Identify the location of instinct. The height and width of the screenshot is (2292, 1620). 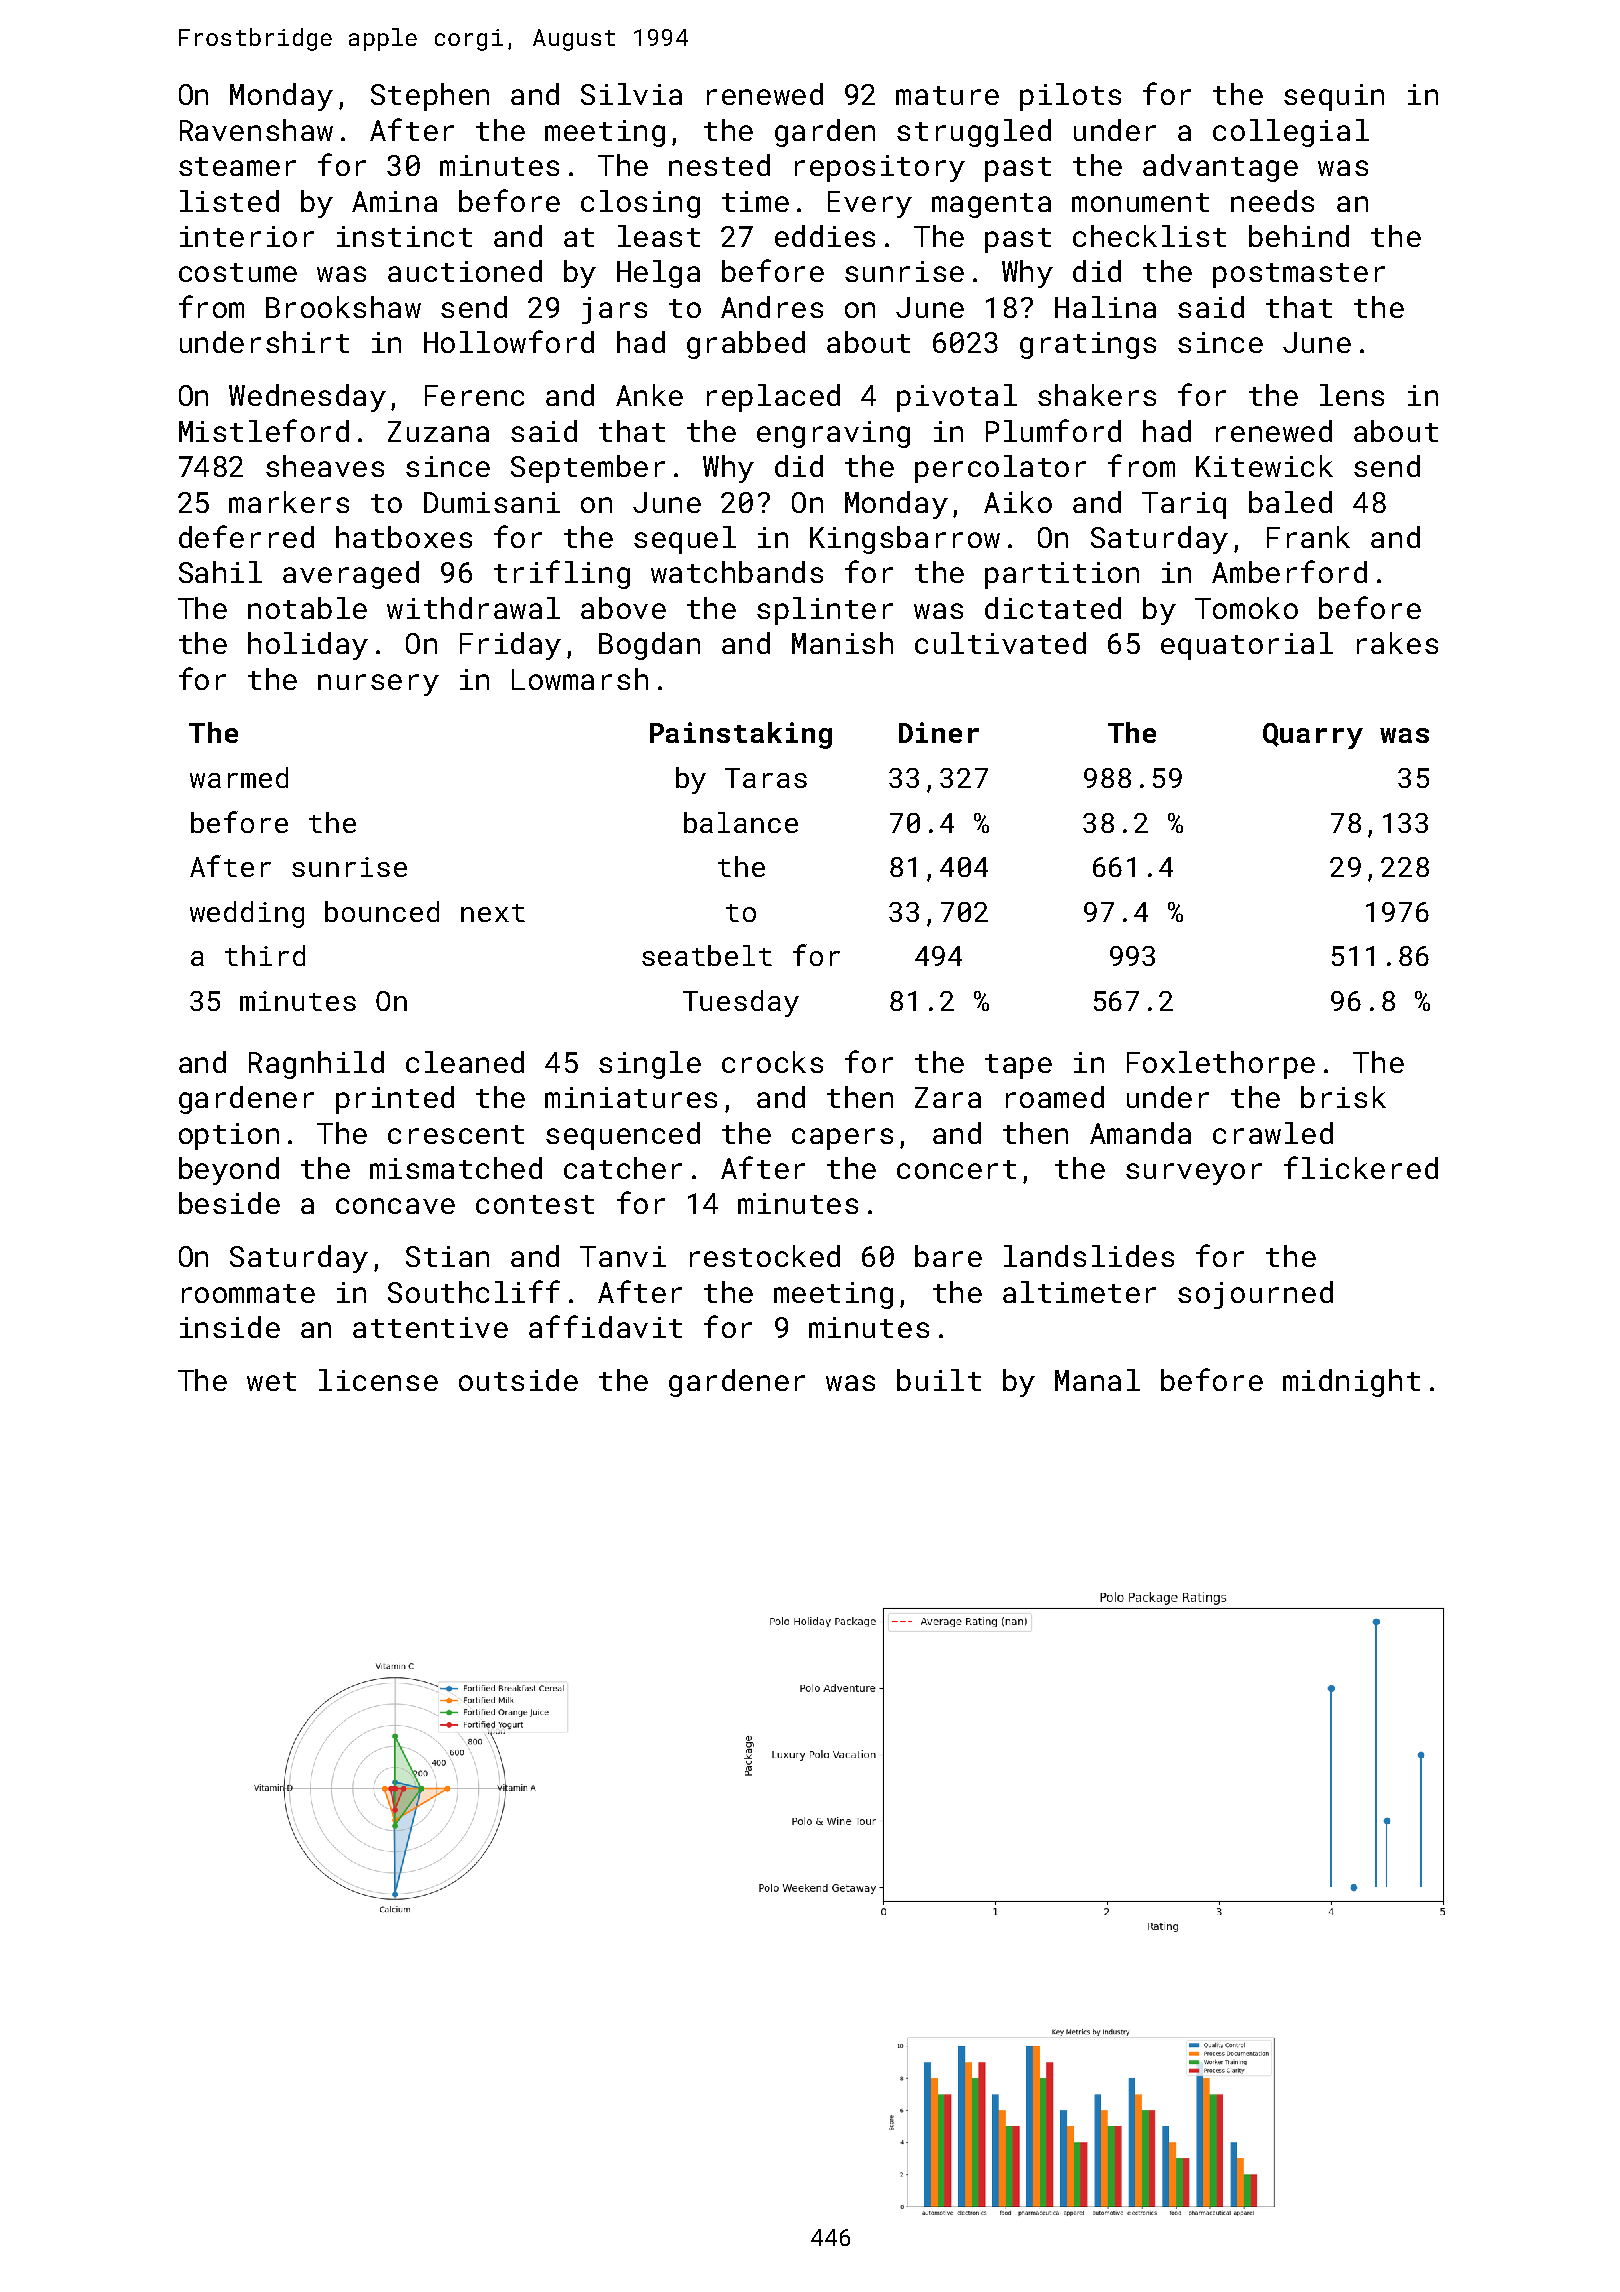
(404, 236).
